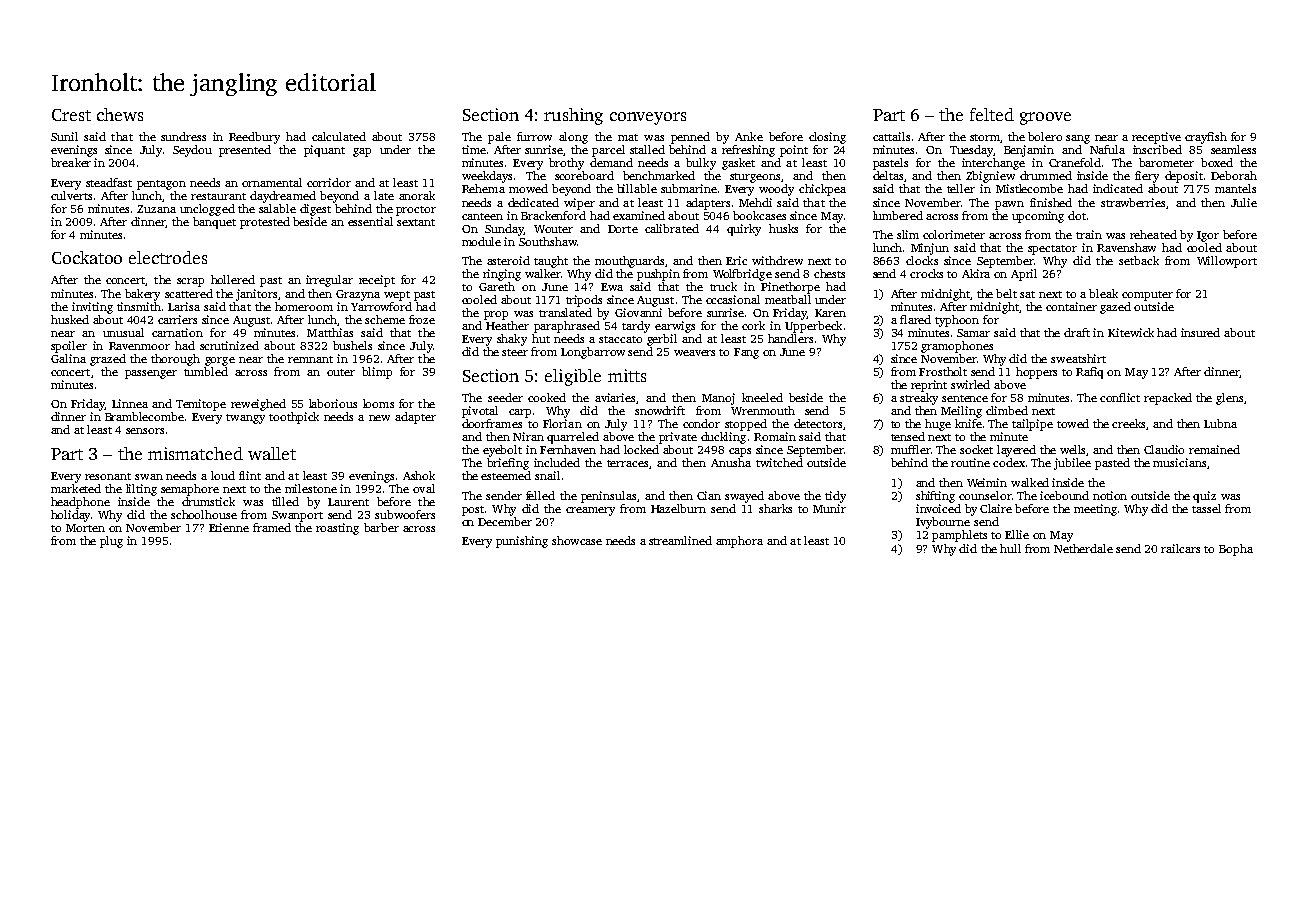 Image resolution: width=1308 pixels, height=924 pixels. Describe the element at coordinates (64, 136) in the screenshot. I see `Sunil` at that location.
